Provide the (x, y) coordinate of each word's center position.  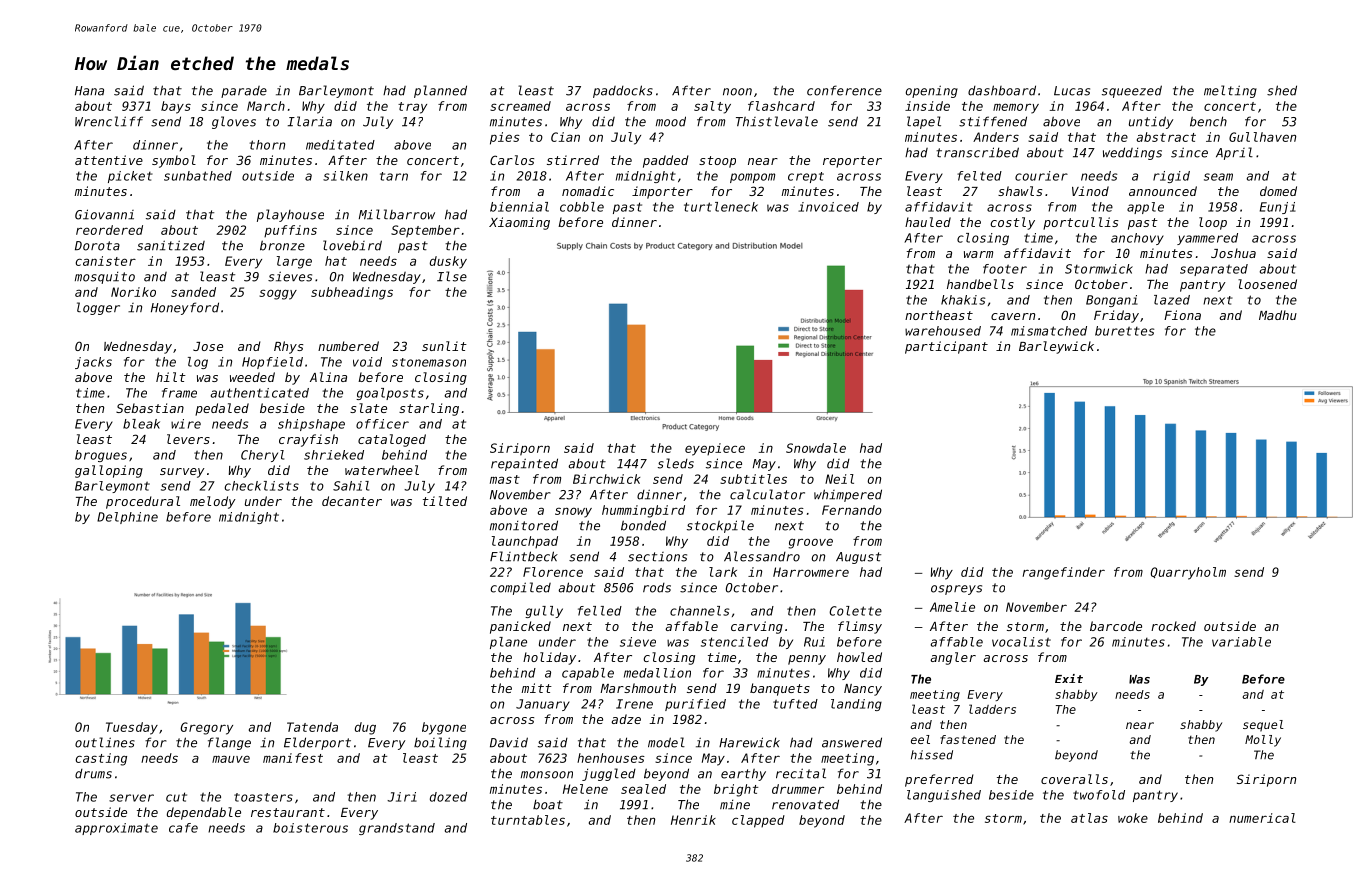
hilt (171, 377)
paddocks (623, 91)
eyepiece (715, 449)
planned (440, 91)
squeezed (1132, 91)
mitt (537, 688)
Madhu (1278, 315)
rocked (1173, 626)
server (131, 798)
